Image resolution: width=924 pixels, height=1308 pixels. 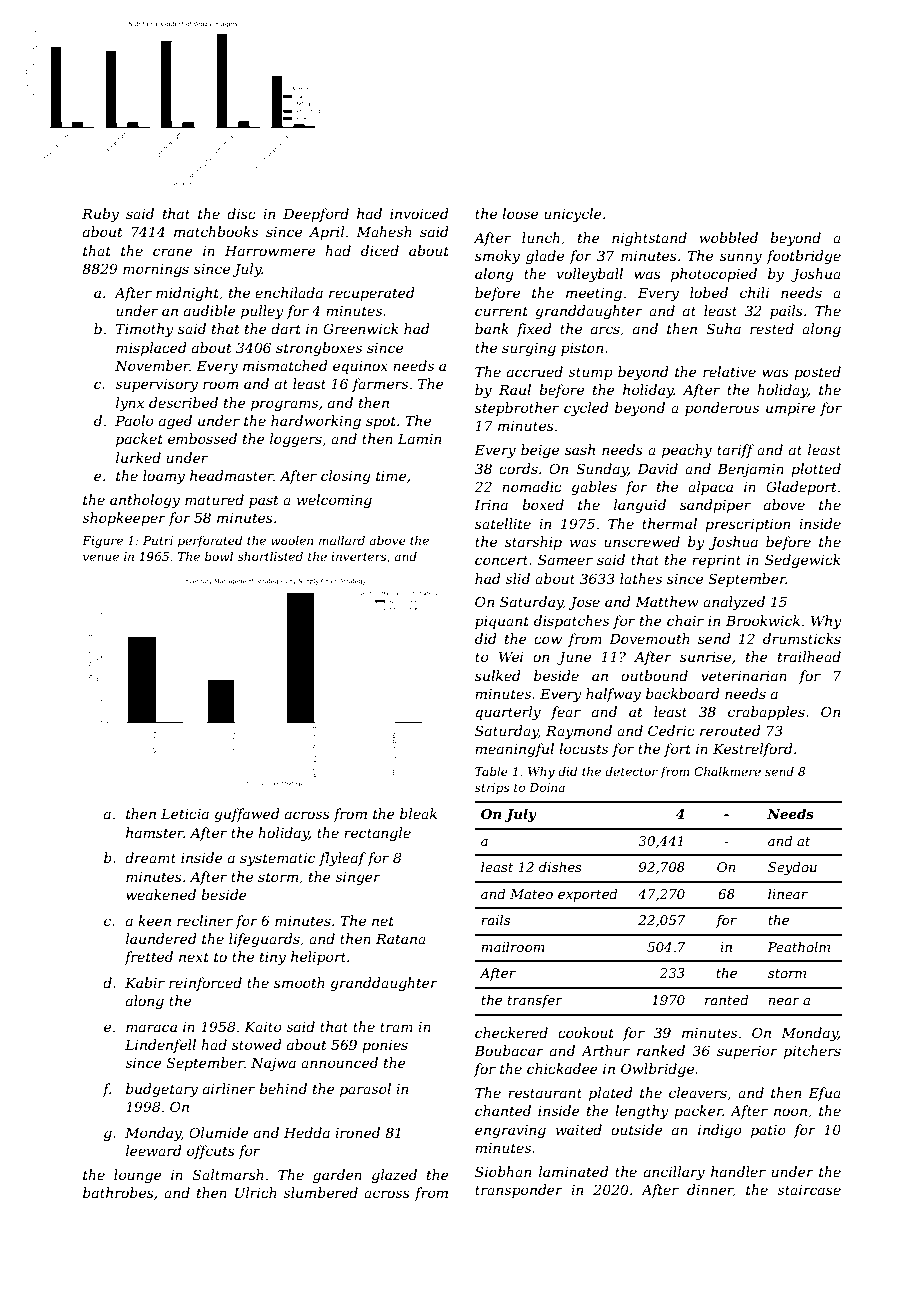 I want to click on bowl, so click(x=219, y=556).
